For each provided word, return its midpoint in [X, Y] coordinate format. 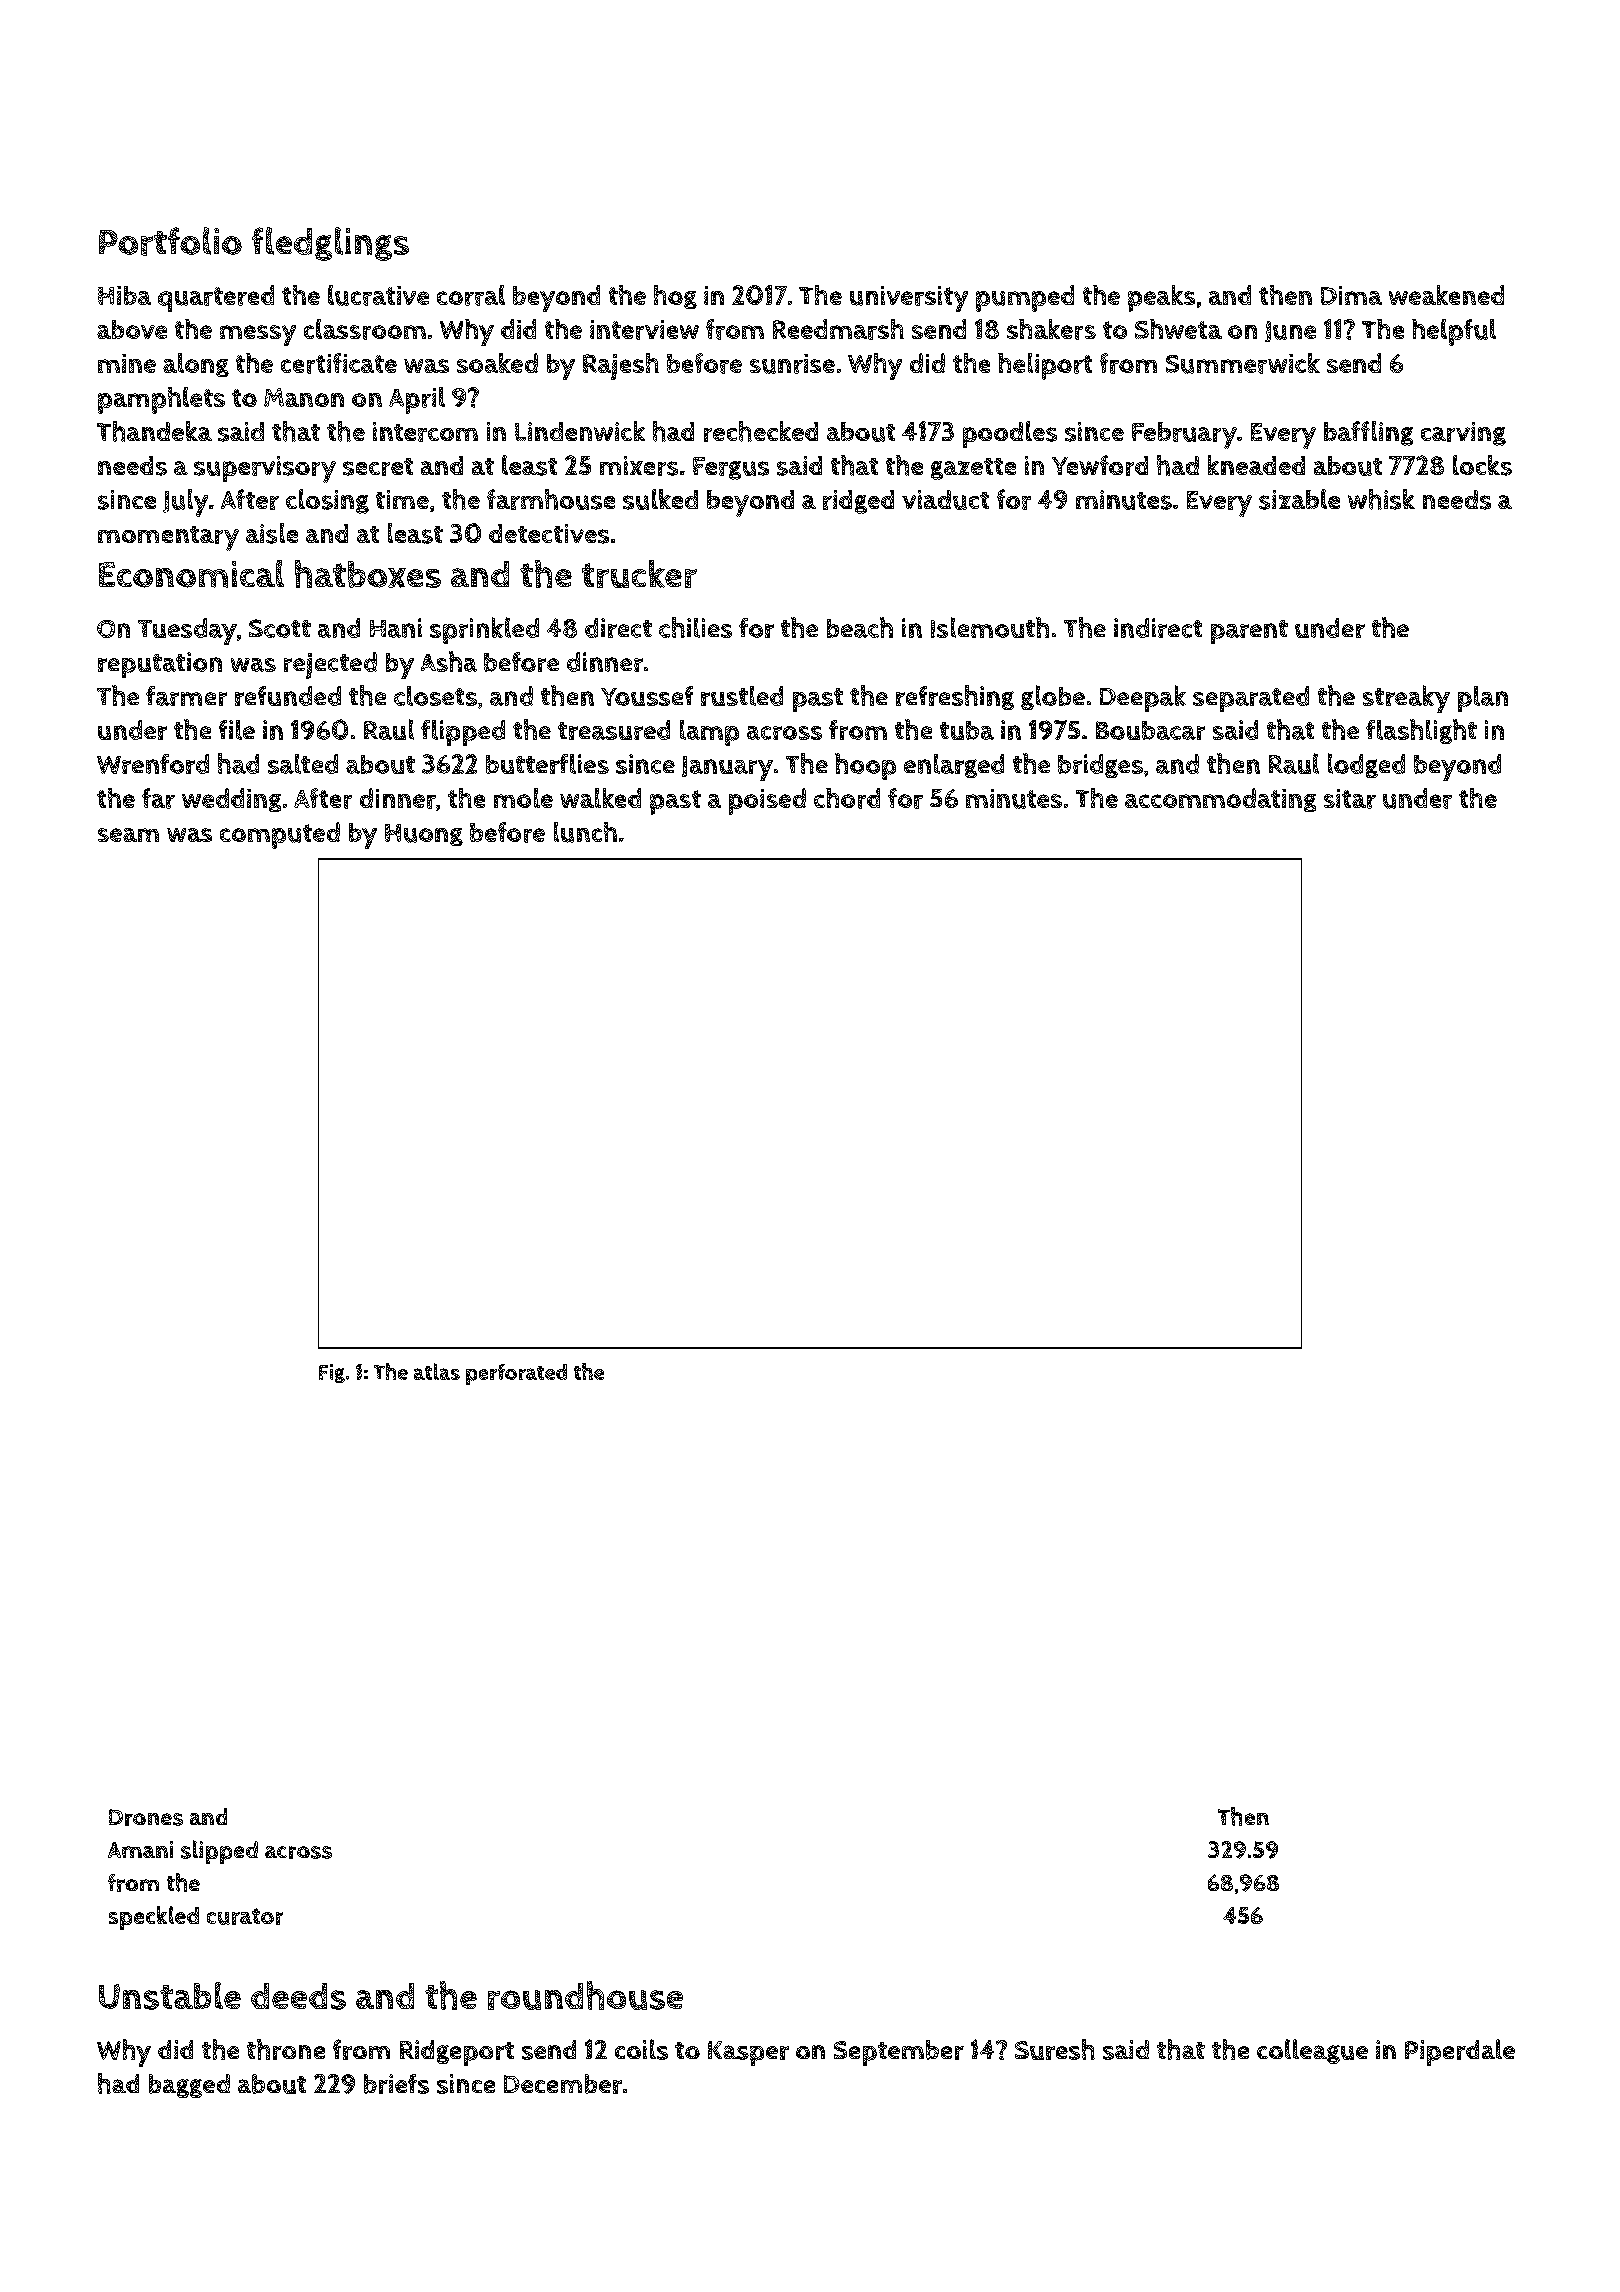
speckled [154, 1918]
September [899, 2053]
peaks [1161, 298]
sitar [1350, 799]
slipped [219, 1852]
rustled [742, 696]
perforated [516, 1374]
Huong [424, 835]
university [909, 299]
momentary [168, 538]
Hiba [124, 295]
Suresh [1055, 2049]
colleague [1312, 2051]
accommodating [1220, 800]
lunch [585, 832]
